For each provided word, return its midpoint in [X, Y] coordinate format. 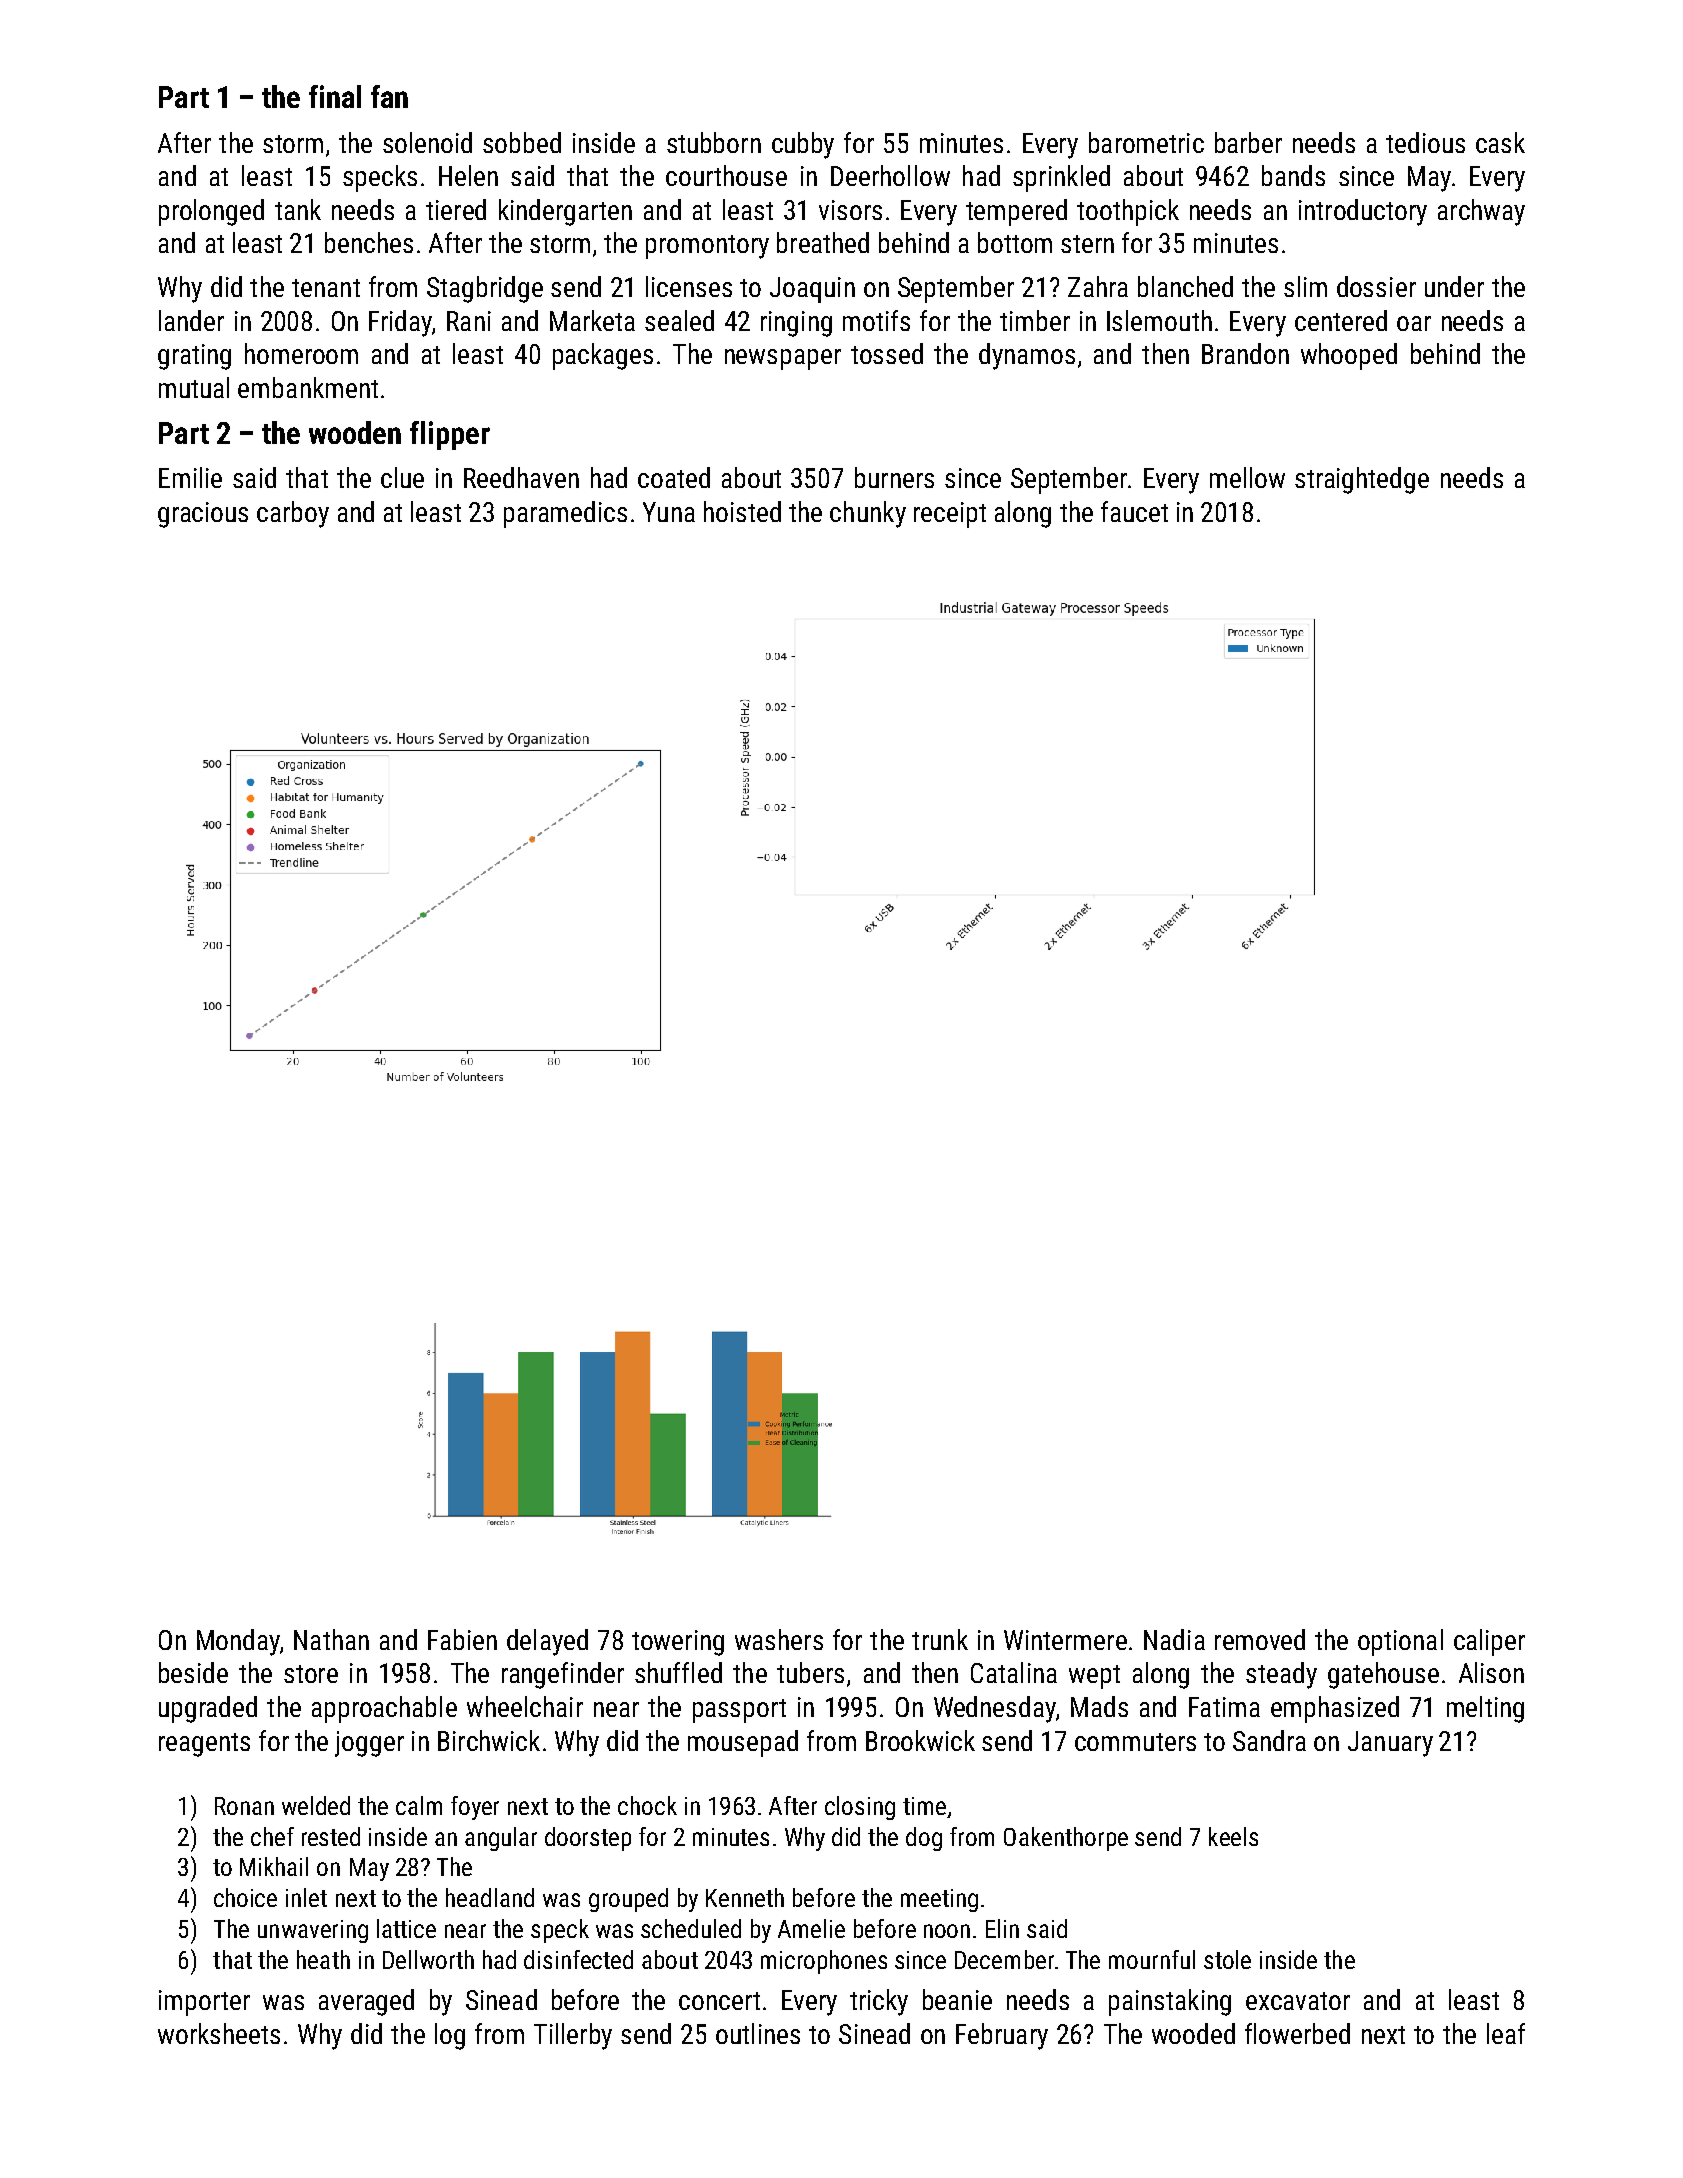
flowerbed [1297, 2033]
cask [1500, 142]
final [335, 96]
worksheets [219, 2033]
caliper [1489, 1642]
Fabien [462, 1639]
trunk [940, 1639]
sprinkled [1061, 178]
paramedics [565, 514]
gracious [203, 515]
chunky [868, 514]
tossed [887, 353]
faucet [1134, 511]
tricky [879, 2002]
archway [1481, 212]
